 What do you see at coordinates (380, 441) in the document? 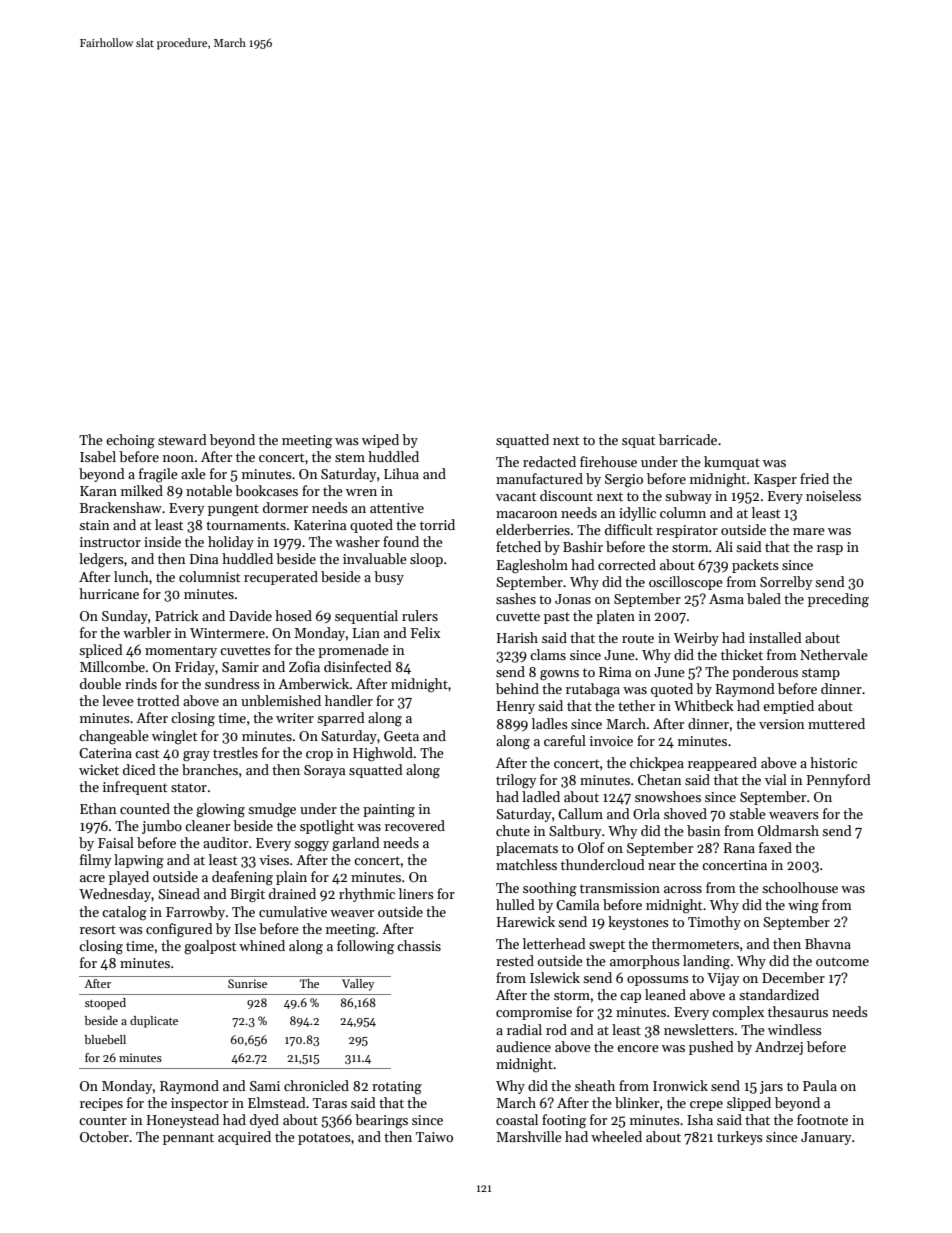
I see `wiped` at bounding box center [380, 441].
